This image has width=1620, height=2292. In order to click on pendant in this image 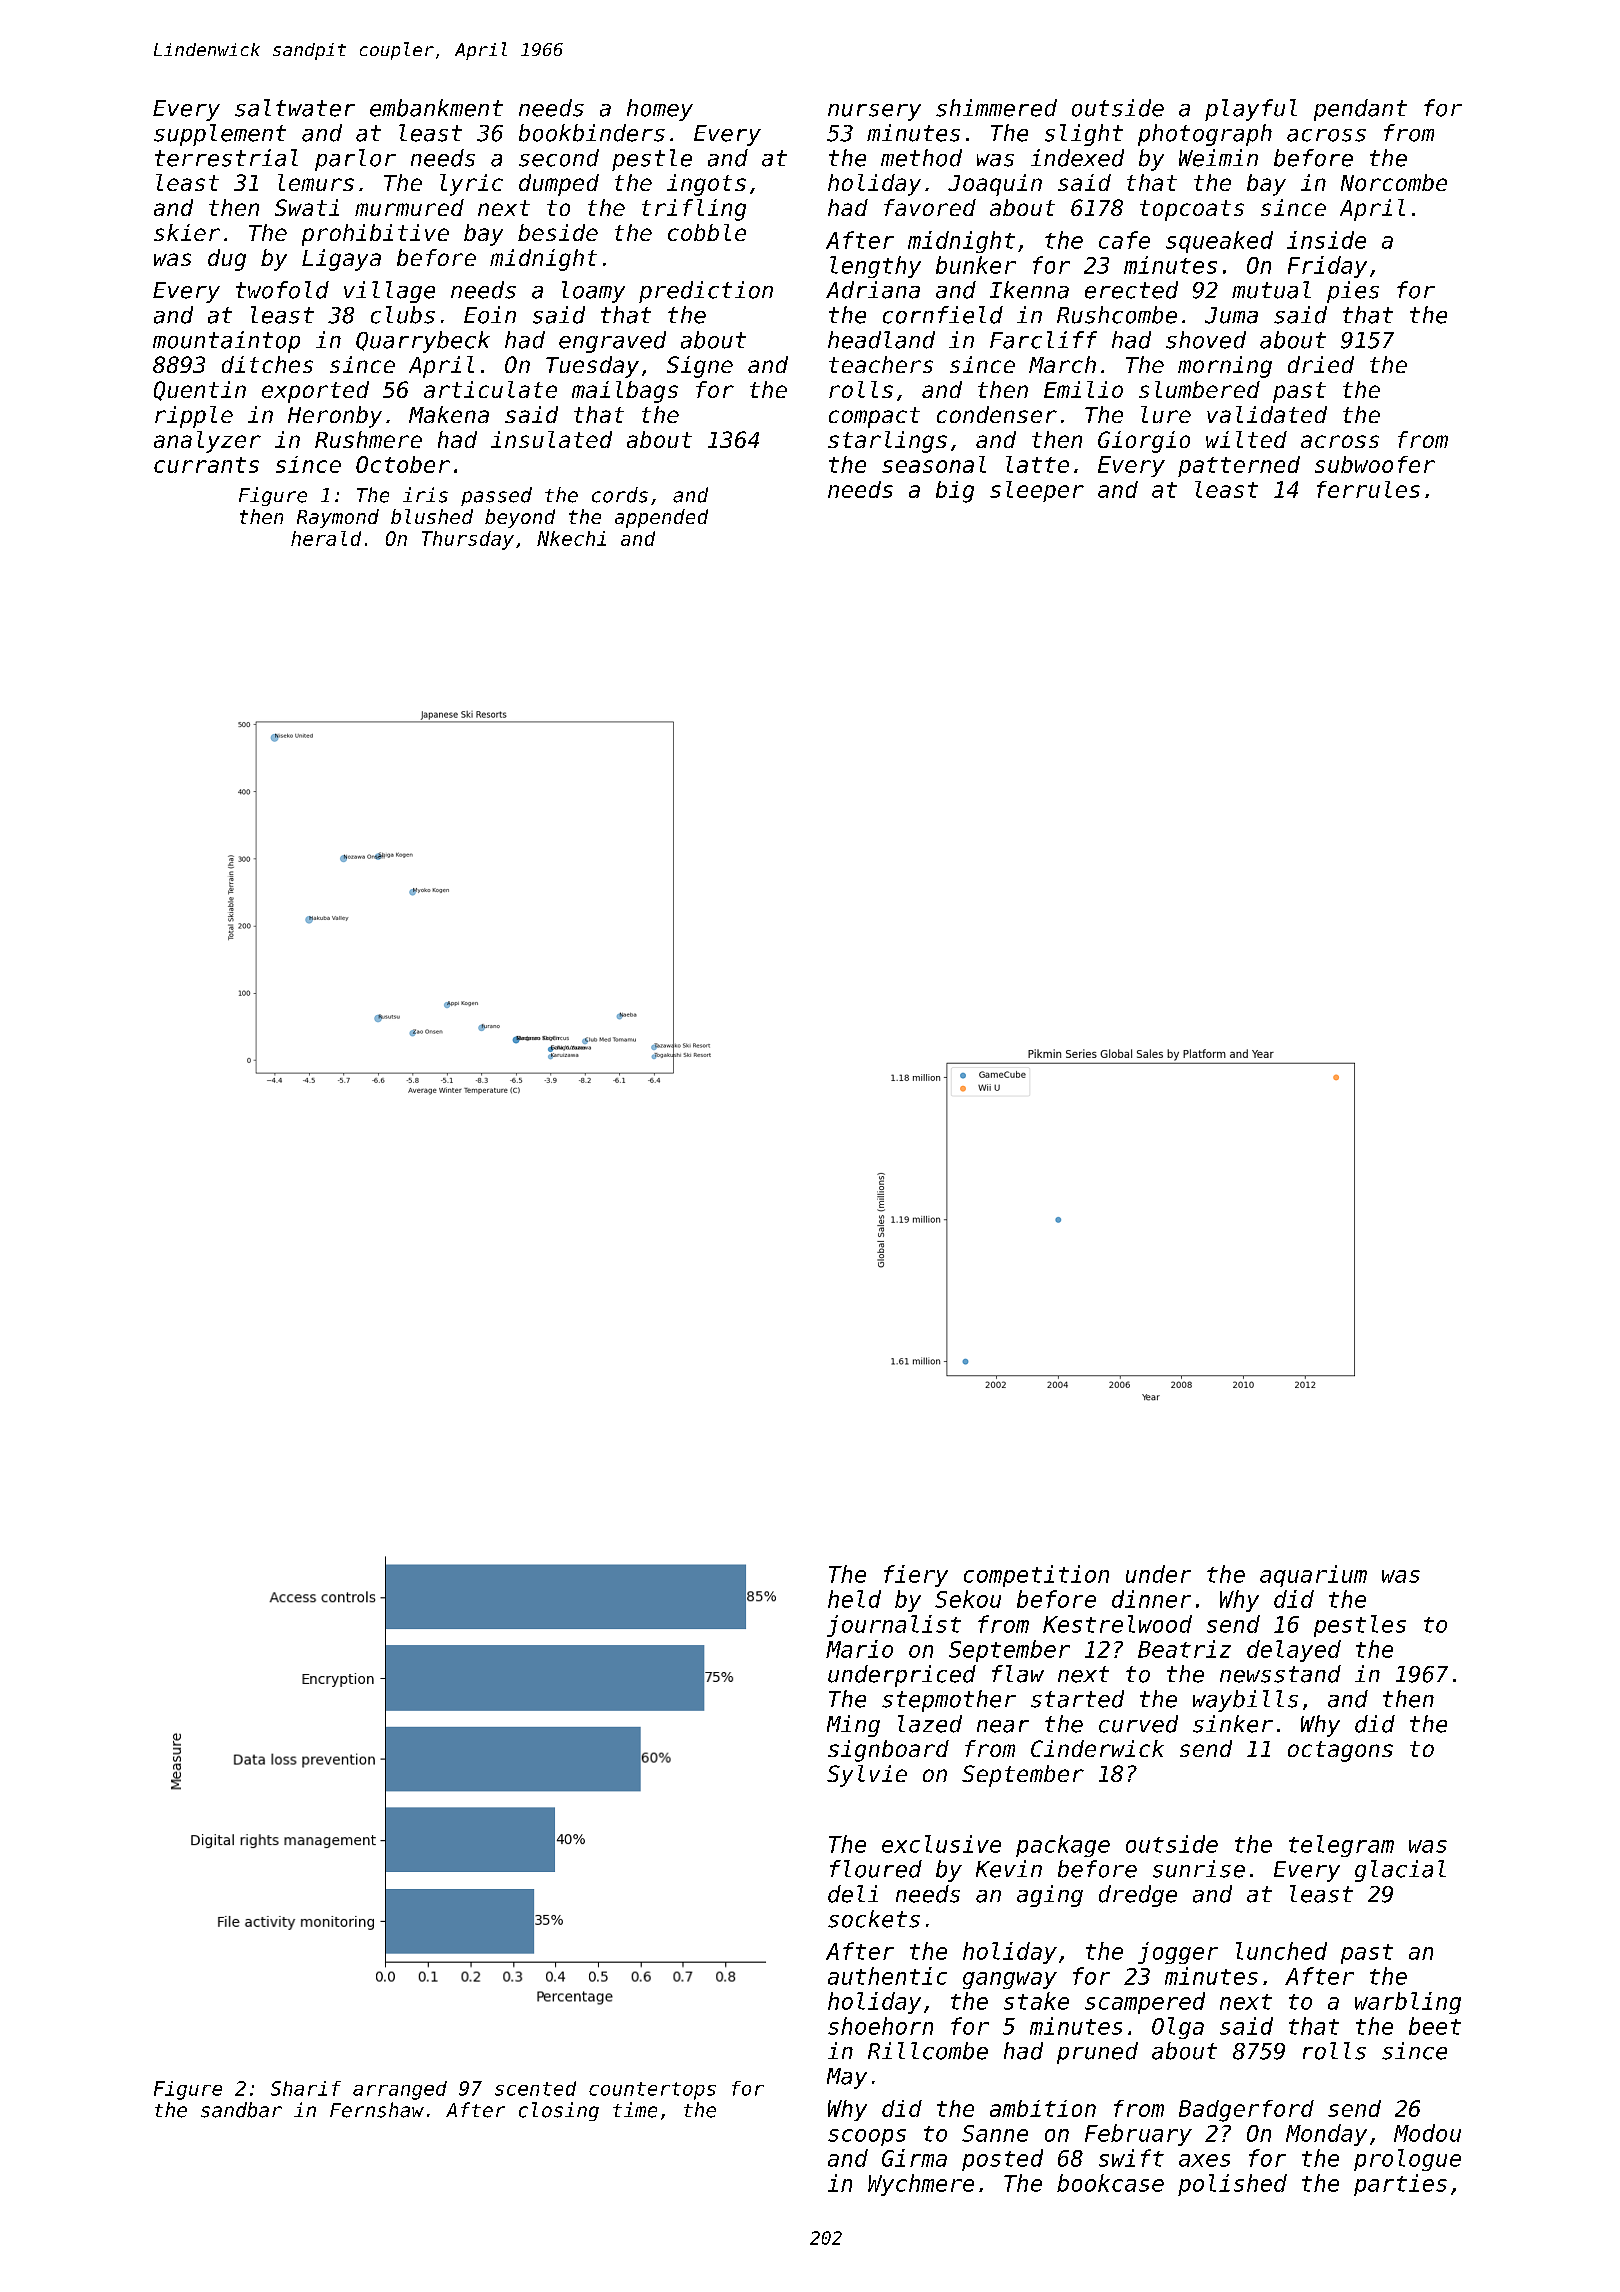, I will do `click(1360, 110)`.
